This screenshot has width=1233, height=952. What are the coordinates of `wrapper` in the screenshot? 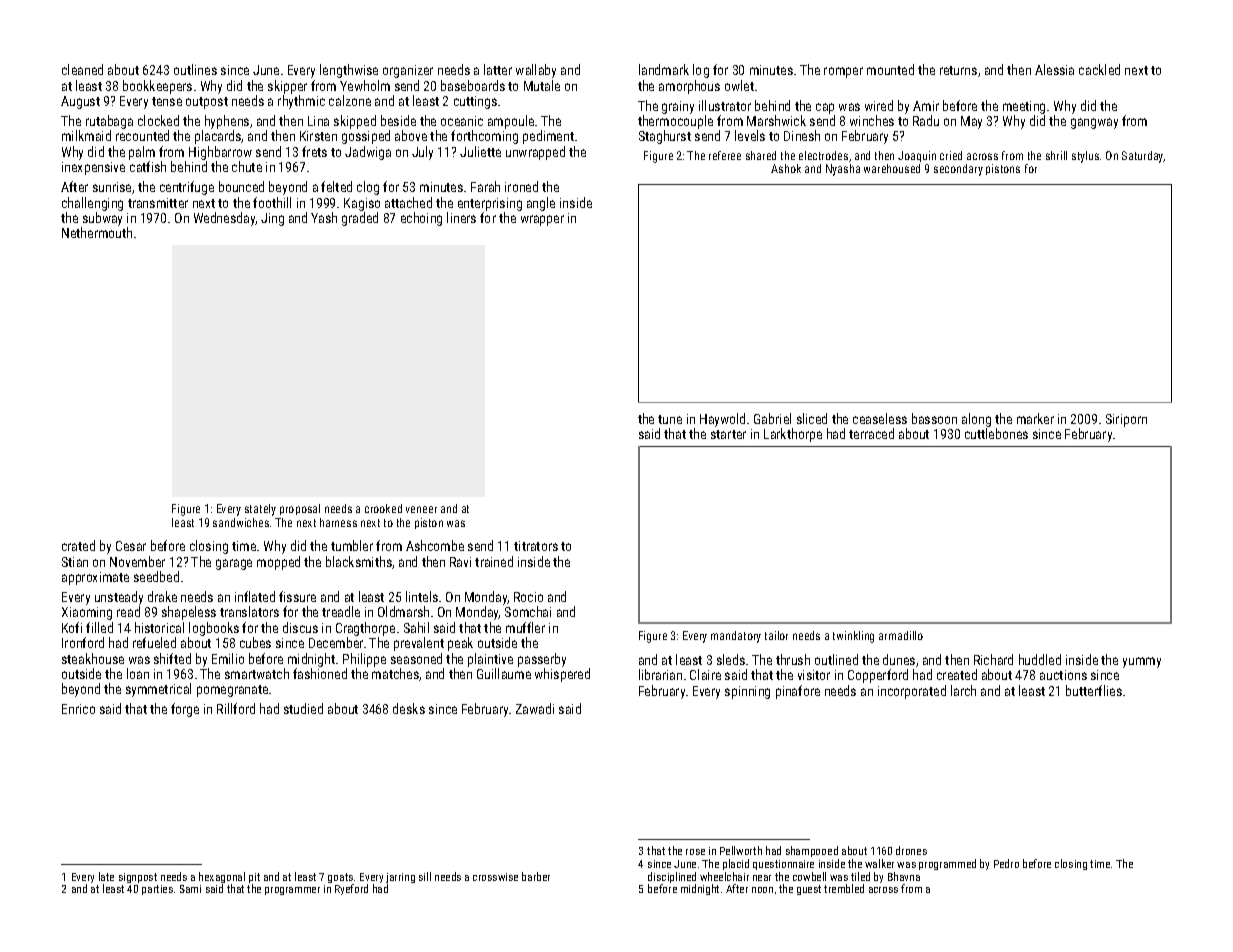 It's located at (542, 220).
